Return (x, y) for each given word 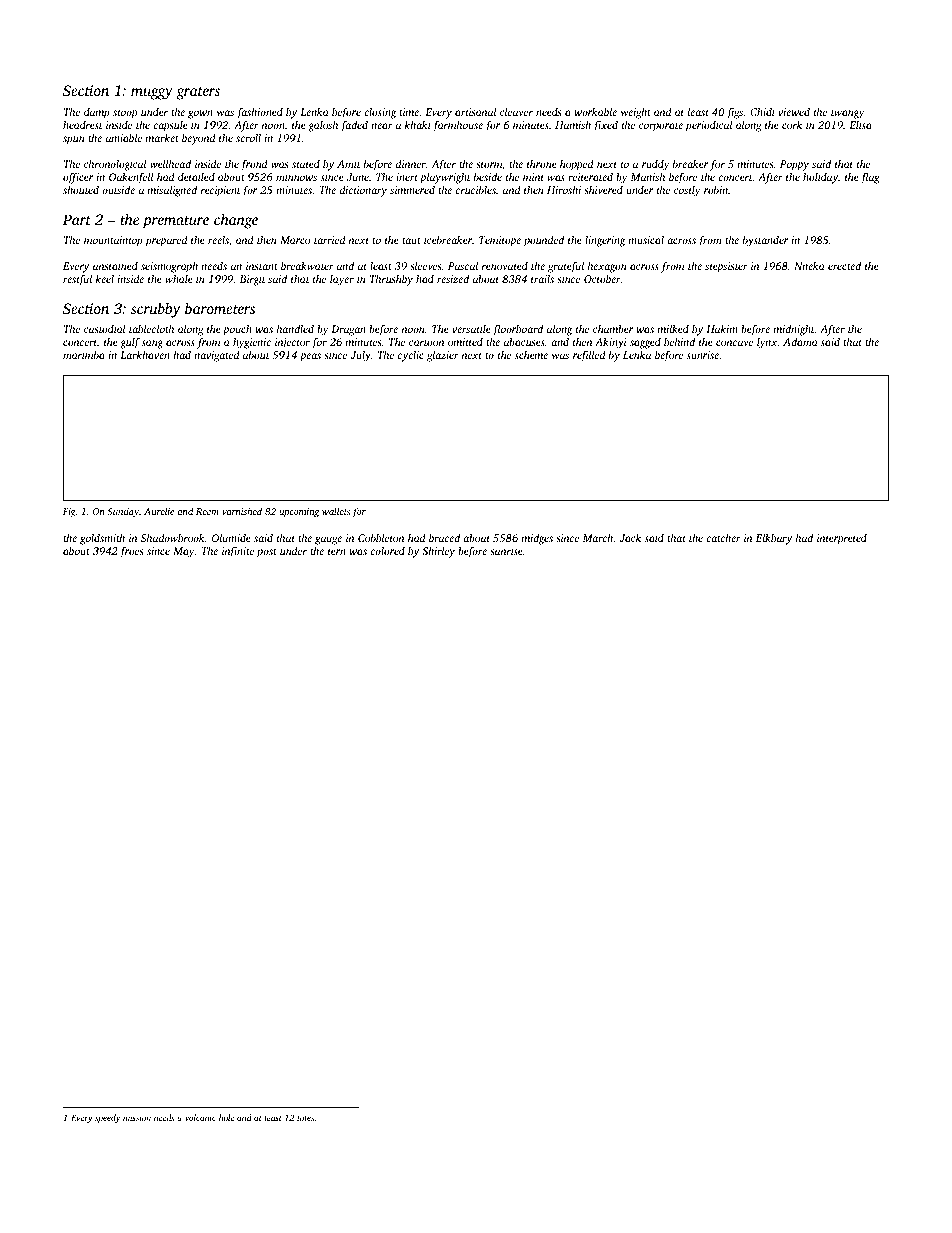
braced (444, 537)
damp (97, 113)
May (184, 552)
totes (305, 1118)
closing (380, 113)
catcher (723, 537)
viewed (794, 111)
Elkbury (774, 539)
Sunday (123, 512)
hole (226, 1117)
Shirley (438, 552)
